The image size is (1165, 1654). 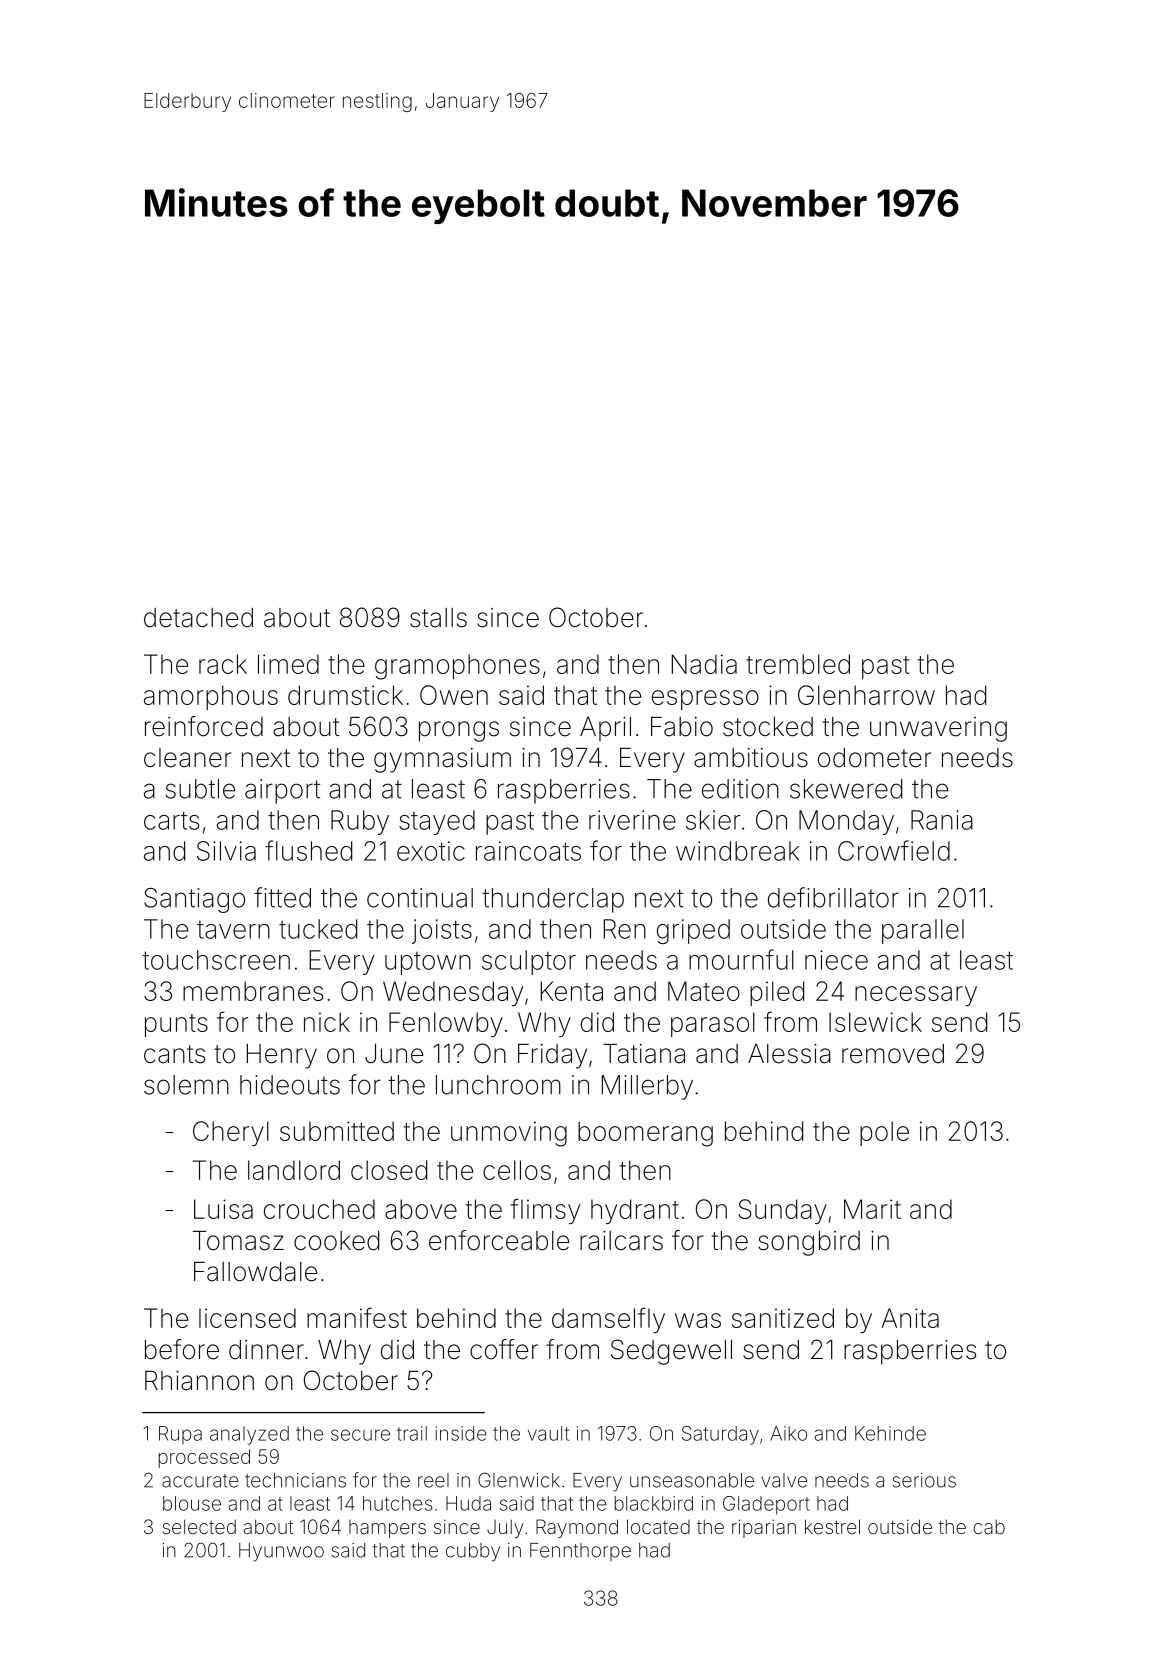 What do you see at coordinates (281, 1552) in the screenshot?
I see `Hyunwoo` at bounding box center [281, 1552].
